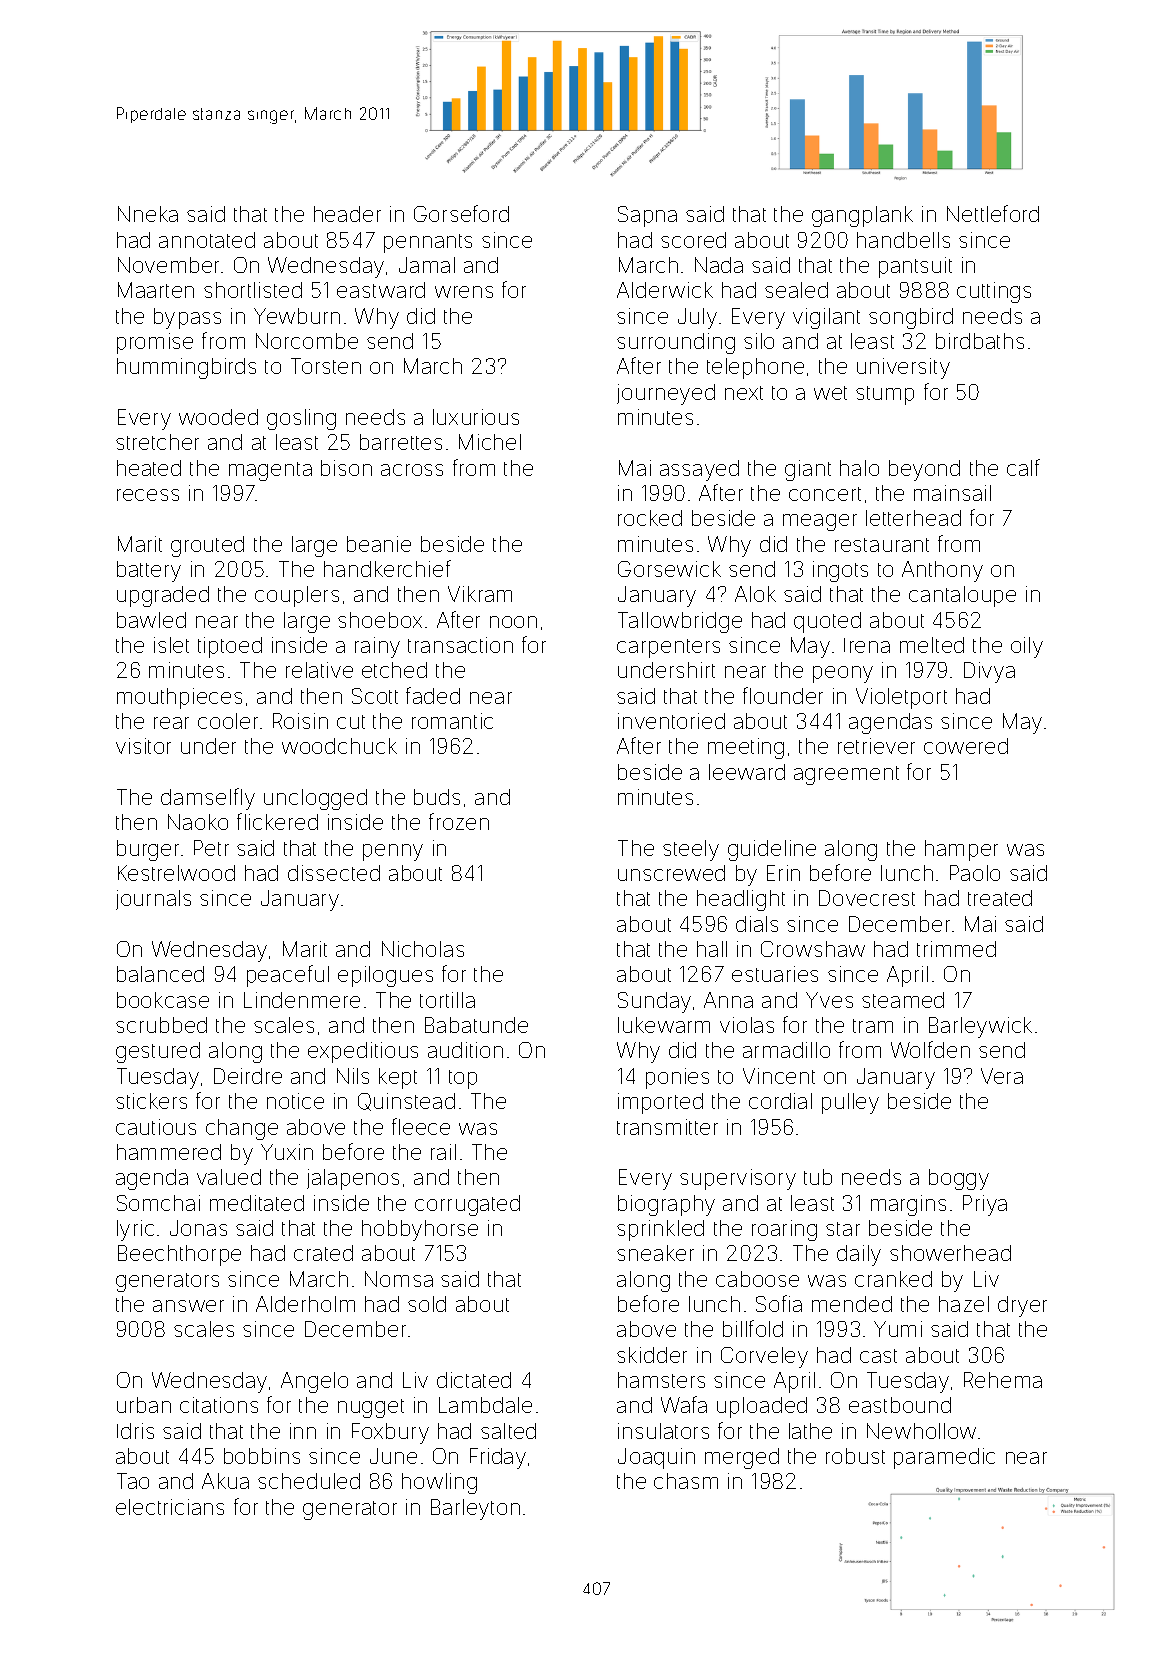 Image resolution: width=1165 pixels, height=1654 pixels. What do you see at coordinates (490, 442) in the page?
I see `Michel` at bounding box center [490, 442].
